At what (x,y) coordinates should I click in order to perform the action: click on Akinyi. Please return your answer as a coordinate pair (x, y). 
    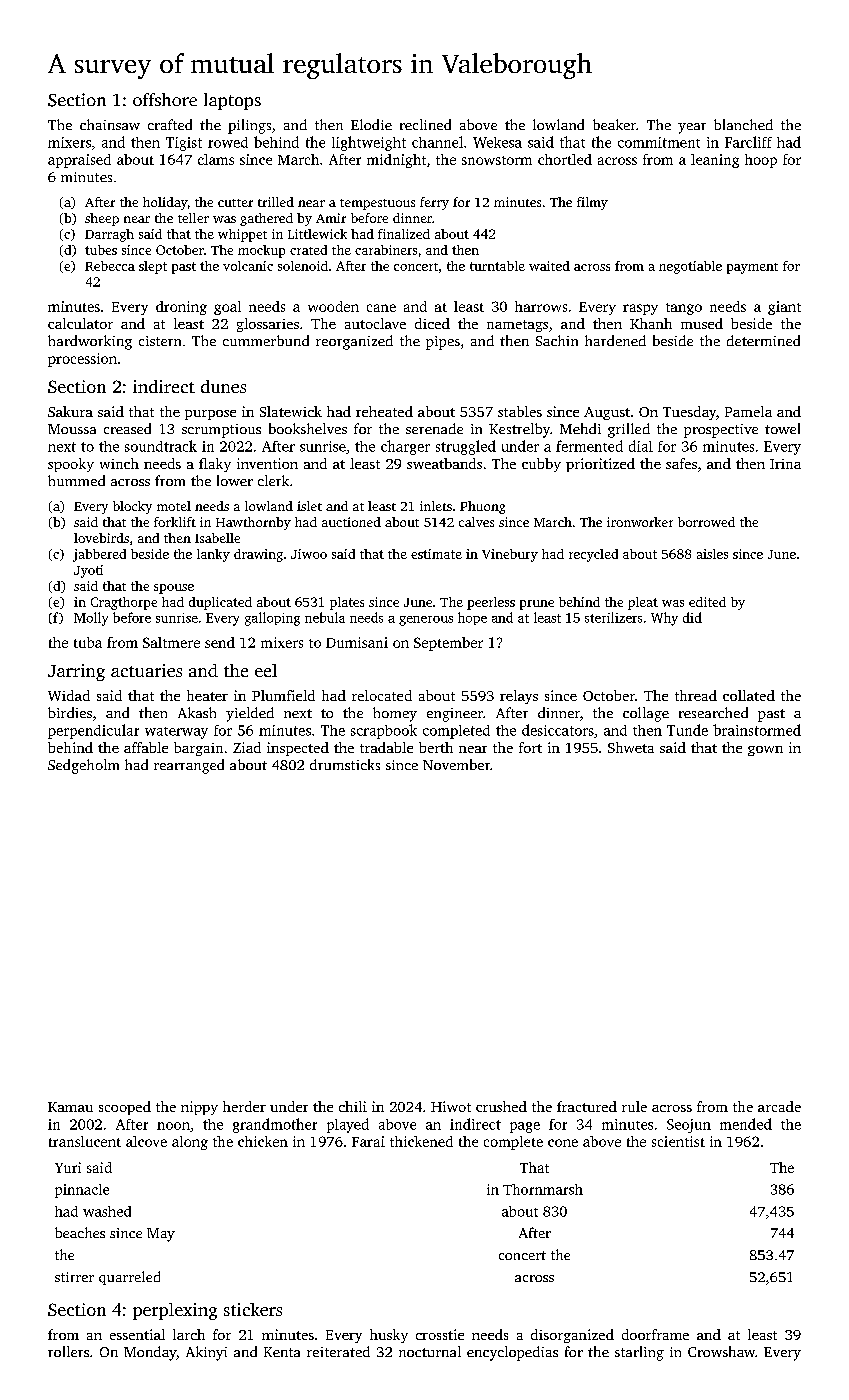
    Looking at the image, I should click on (206, 1353).
